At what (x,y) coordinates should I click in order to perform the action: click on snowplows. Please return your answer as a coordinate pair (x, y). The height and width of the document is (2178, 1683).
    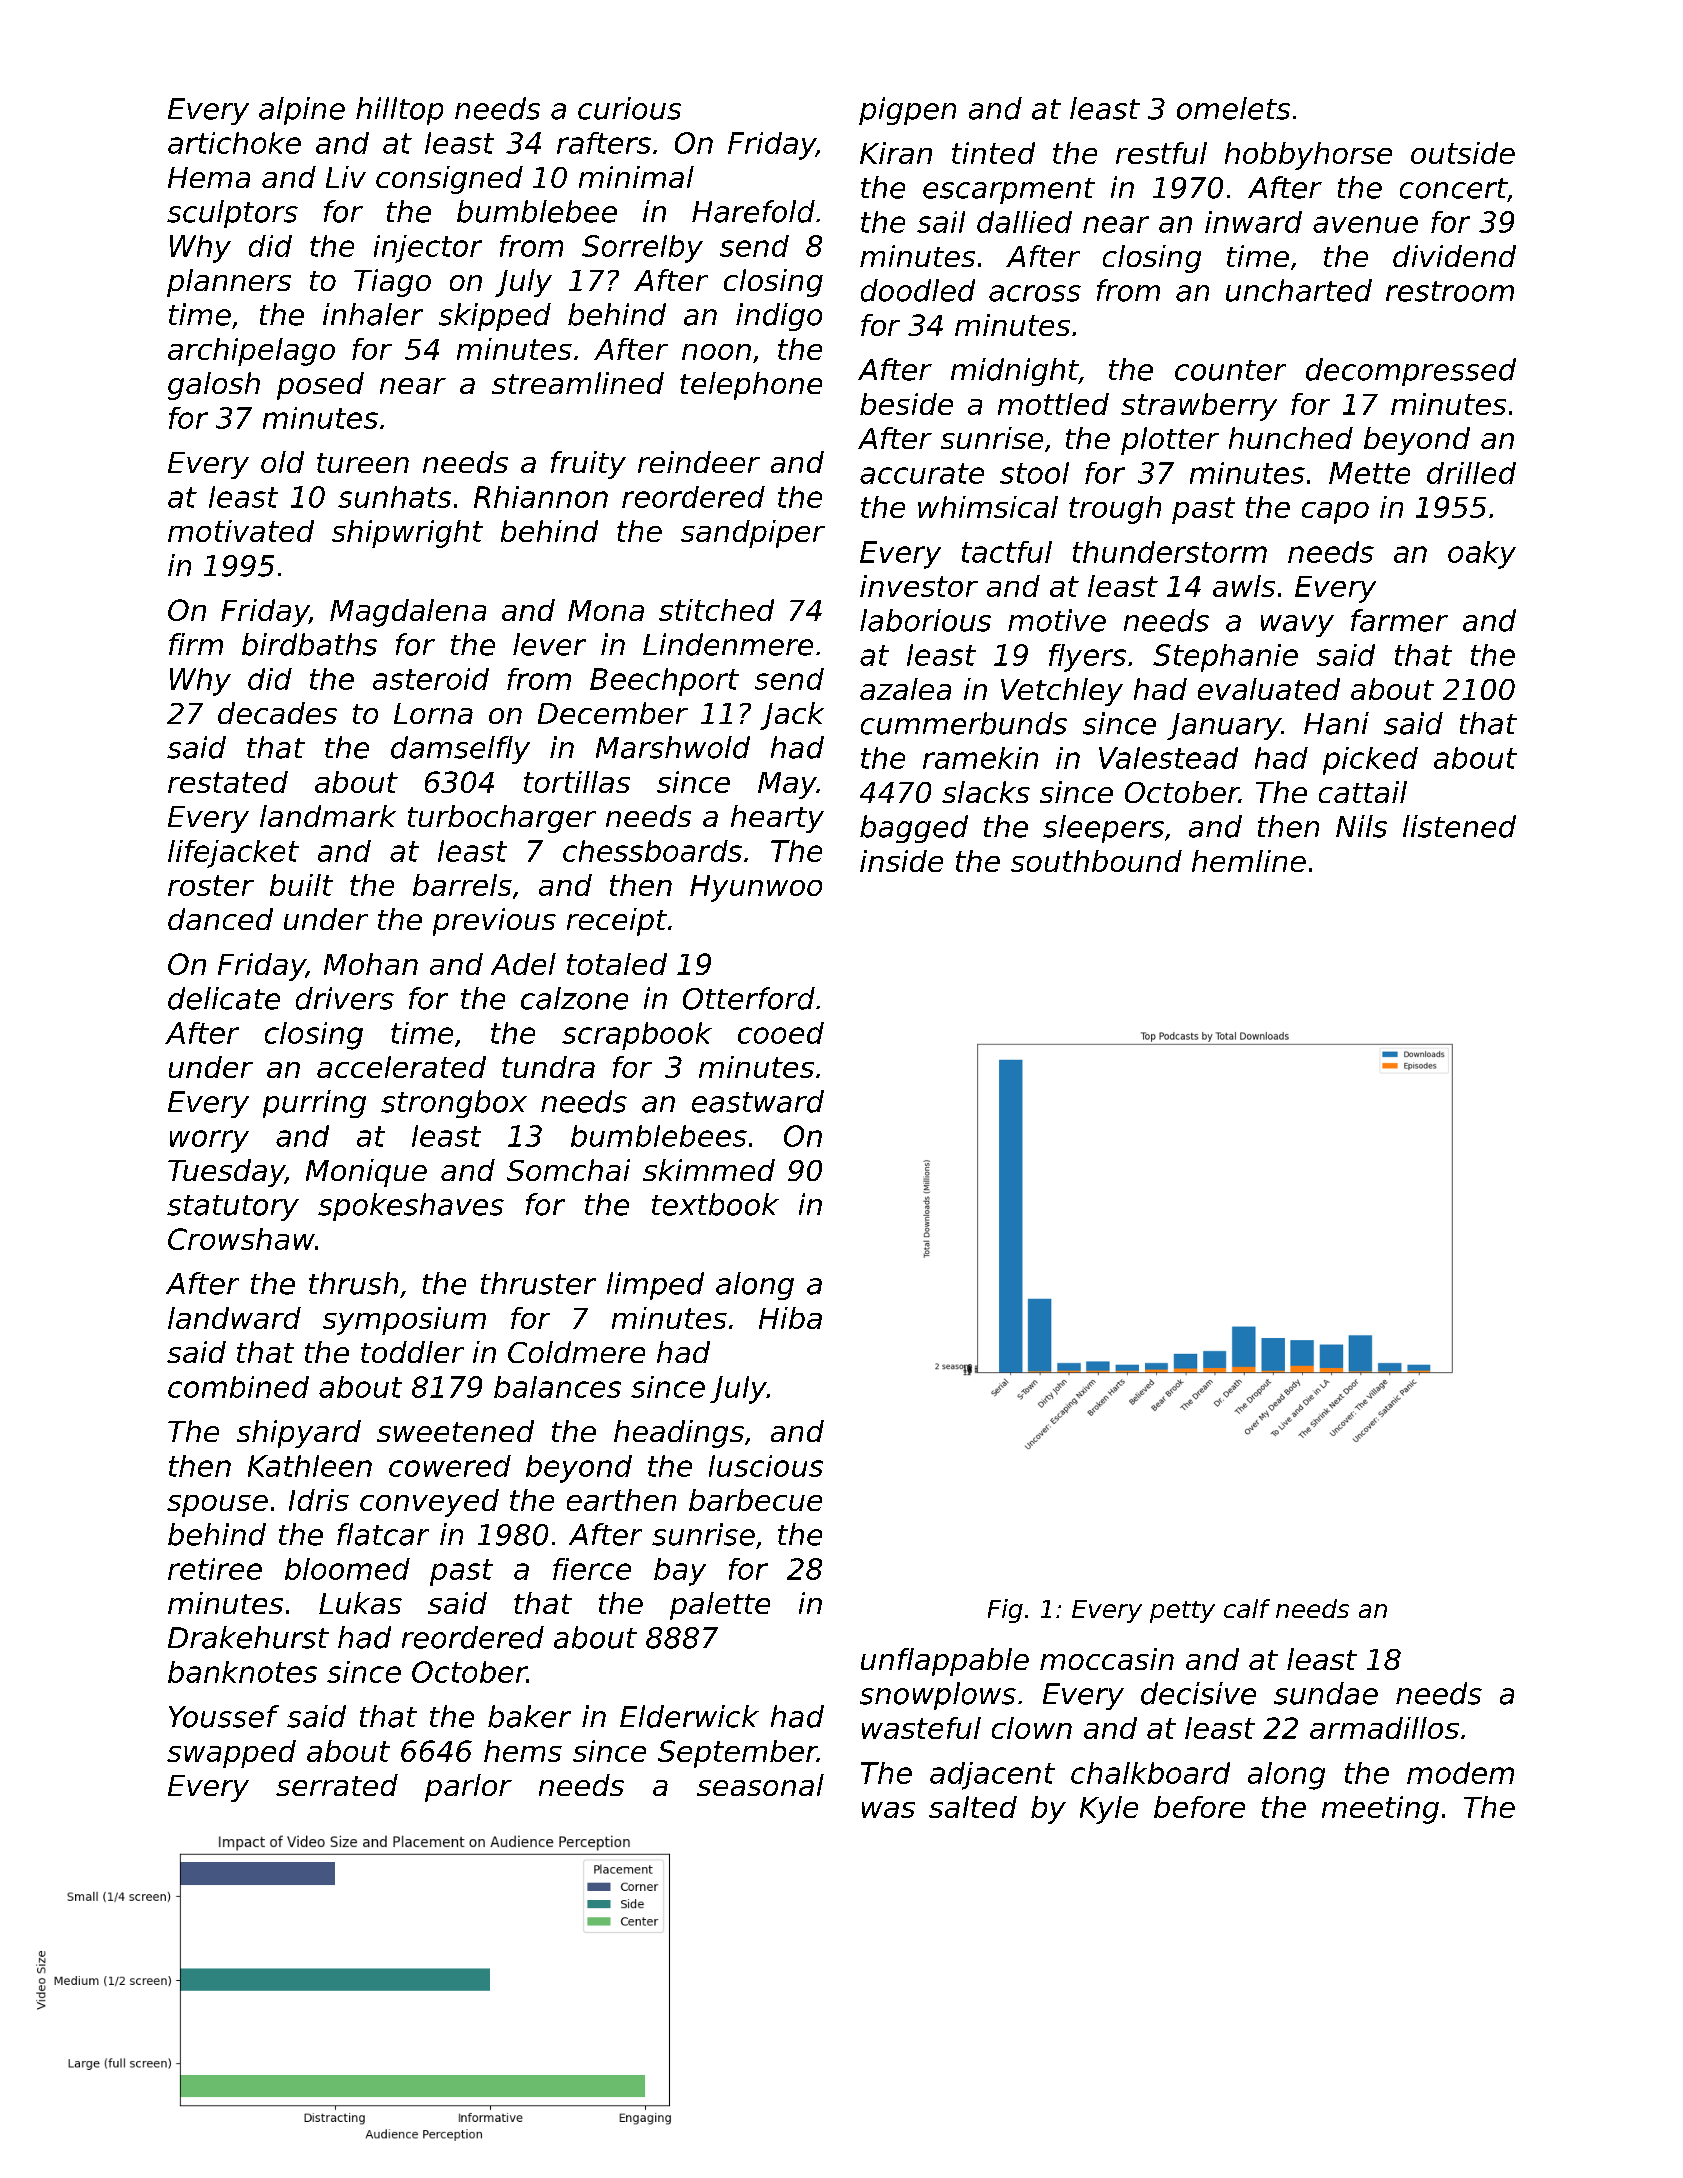
    Looking at the image, I should click on (938, 1696).
